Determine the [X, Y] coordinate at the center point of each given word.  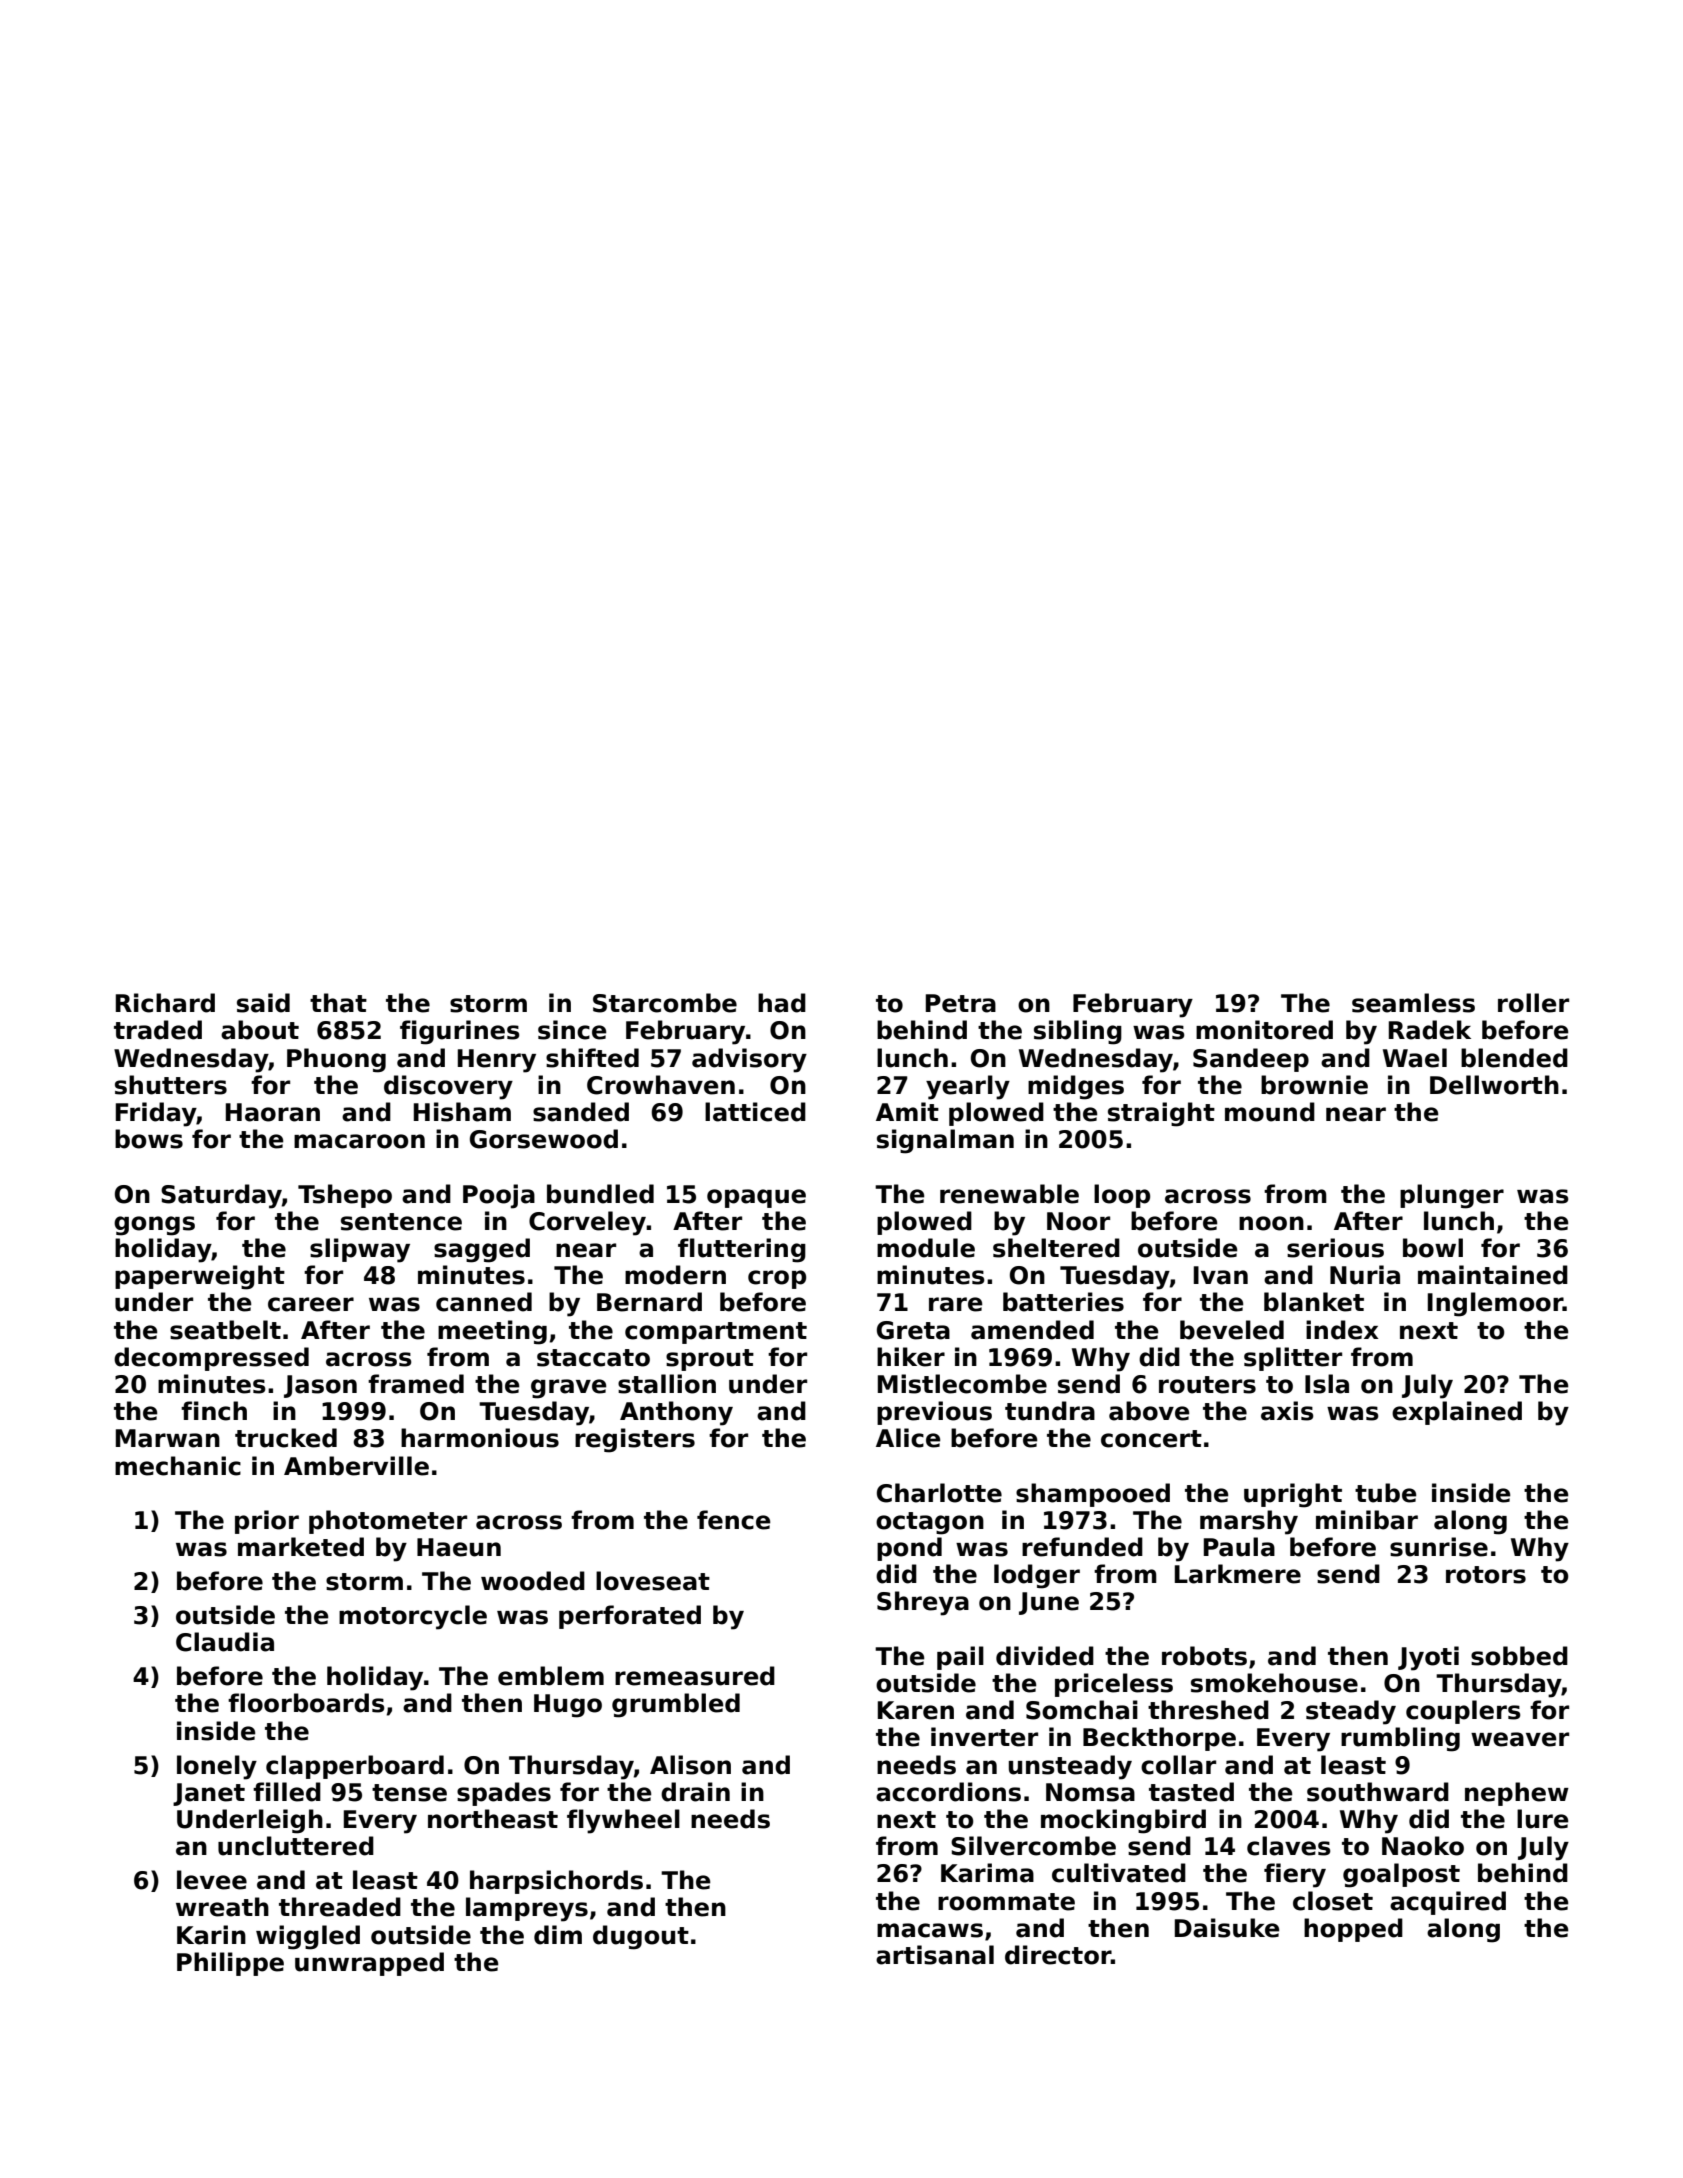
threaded [340, 1907]
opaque [756, 1198]
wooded [533, 1581]
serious [1335, 1248]
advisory [749, 1060]
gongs [154, 1226]
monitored [1264, 1030]
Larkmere [1238, 1574]
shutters [171, 1085]
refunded [1082, 1547]
